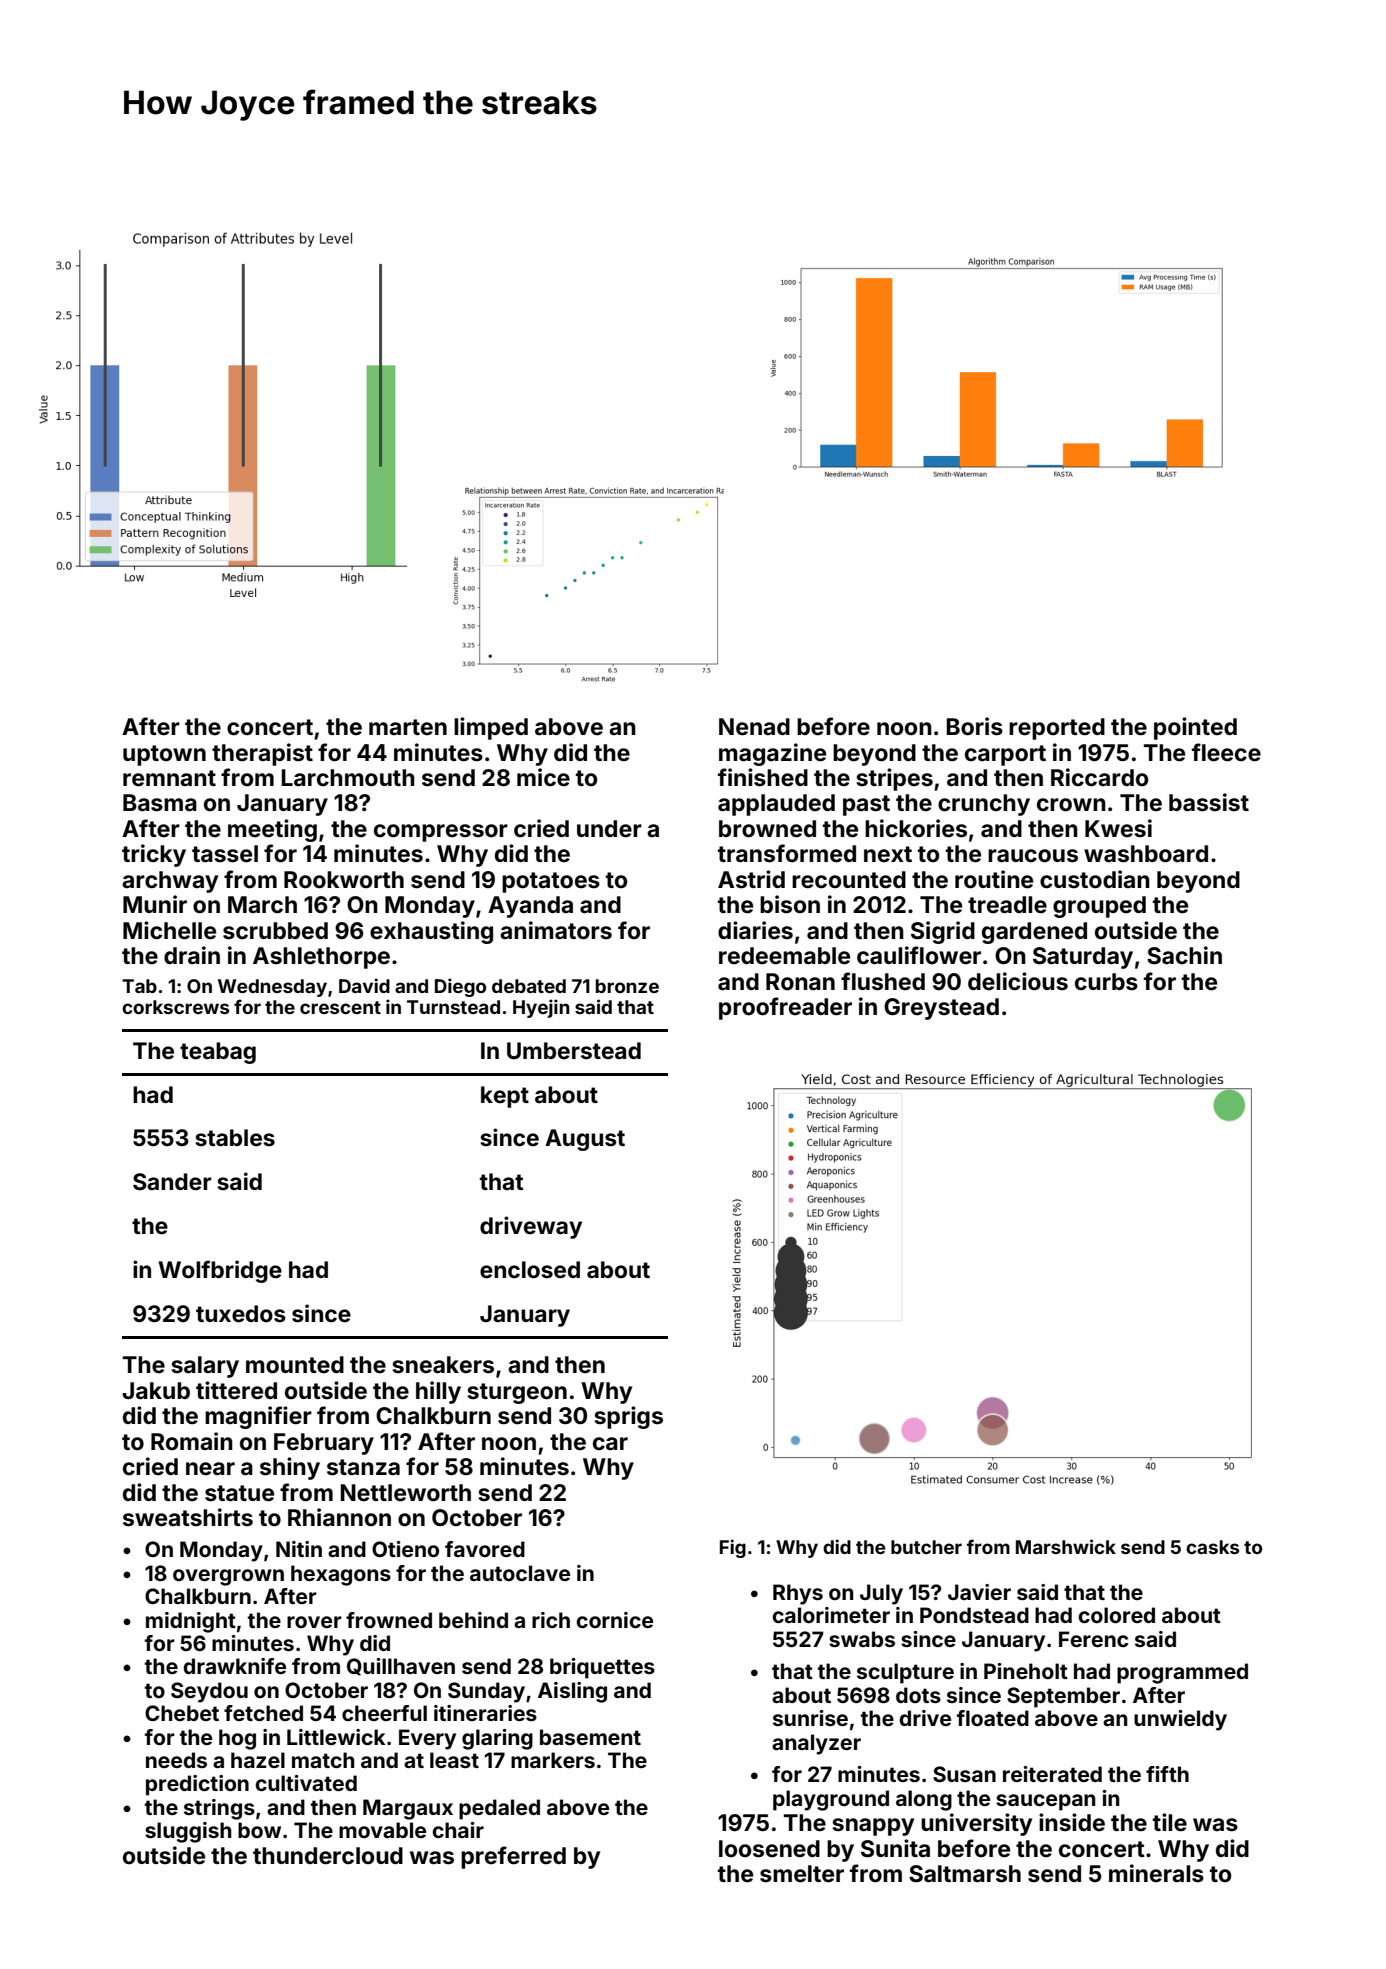  I want to click on match, so click(323, 1760).
